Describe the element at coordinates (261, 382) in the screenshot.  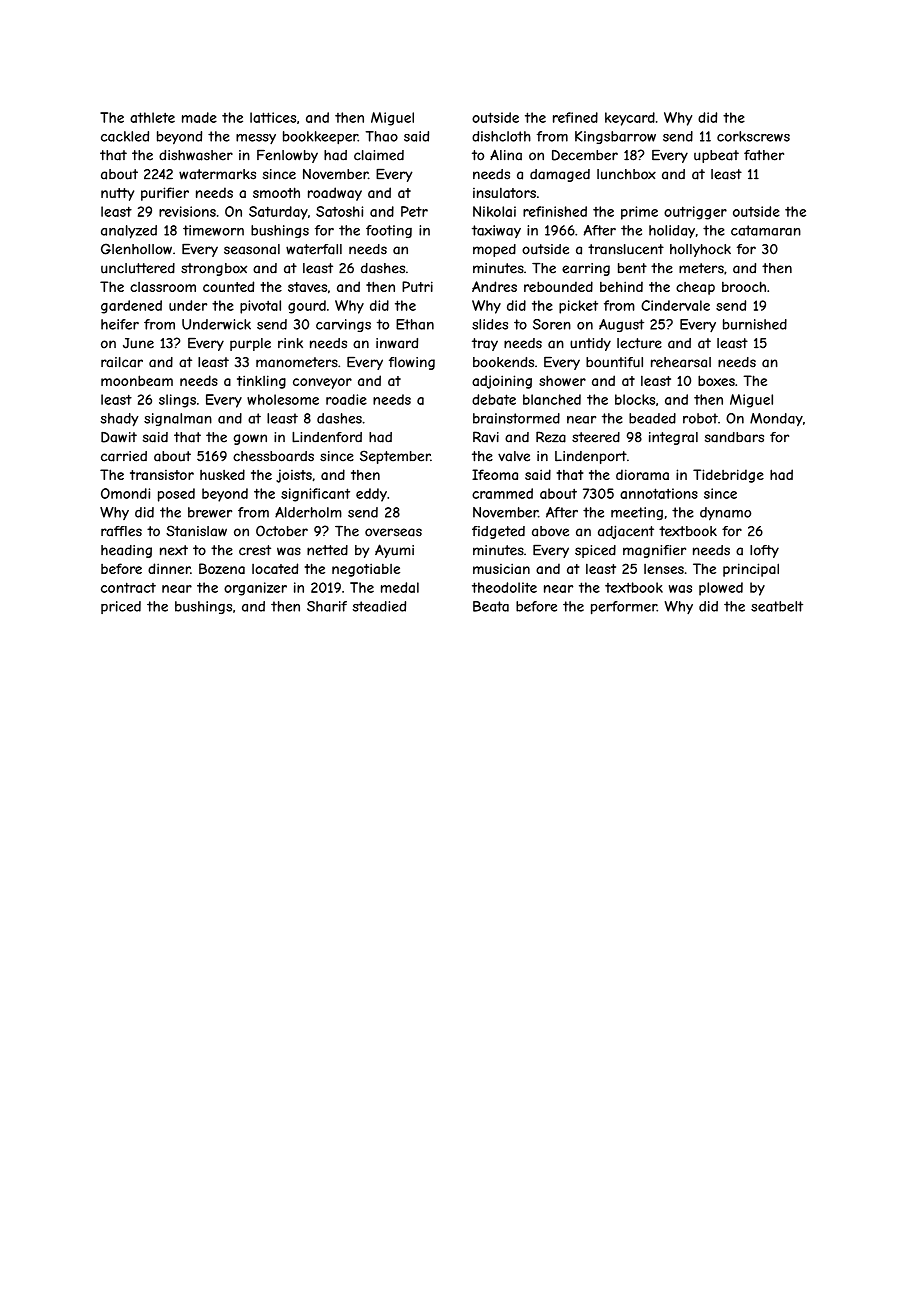
I see `tinkling` at that location.
